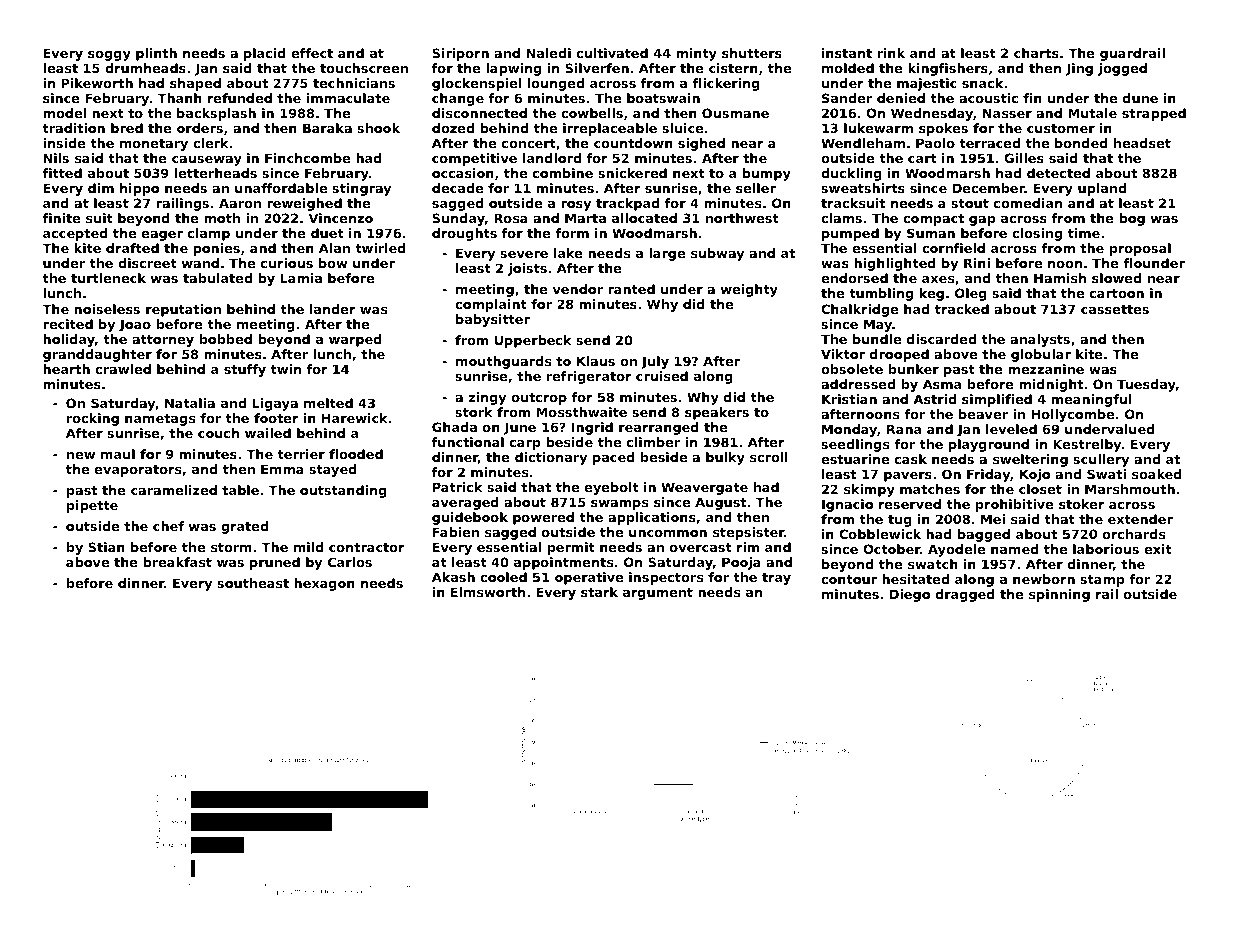 Image resolution: width=1233 pixels, height=952 pixels. Describe the element at coordinates (1079, 69) in the screenshot. I see `Jing` at that location.
